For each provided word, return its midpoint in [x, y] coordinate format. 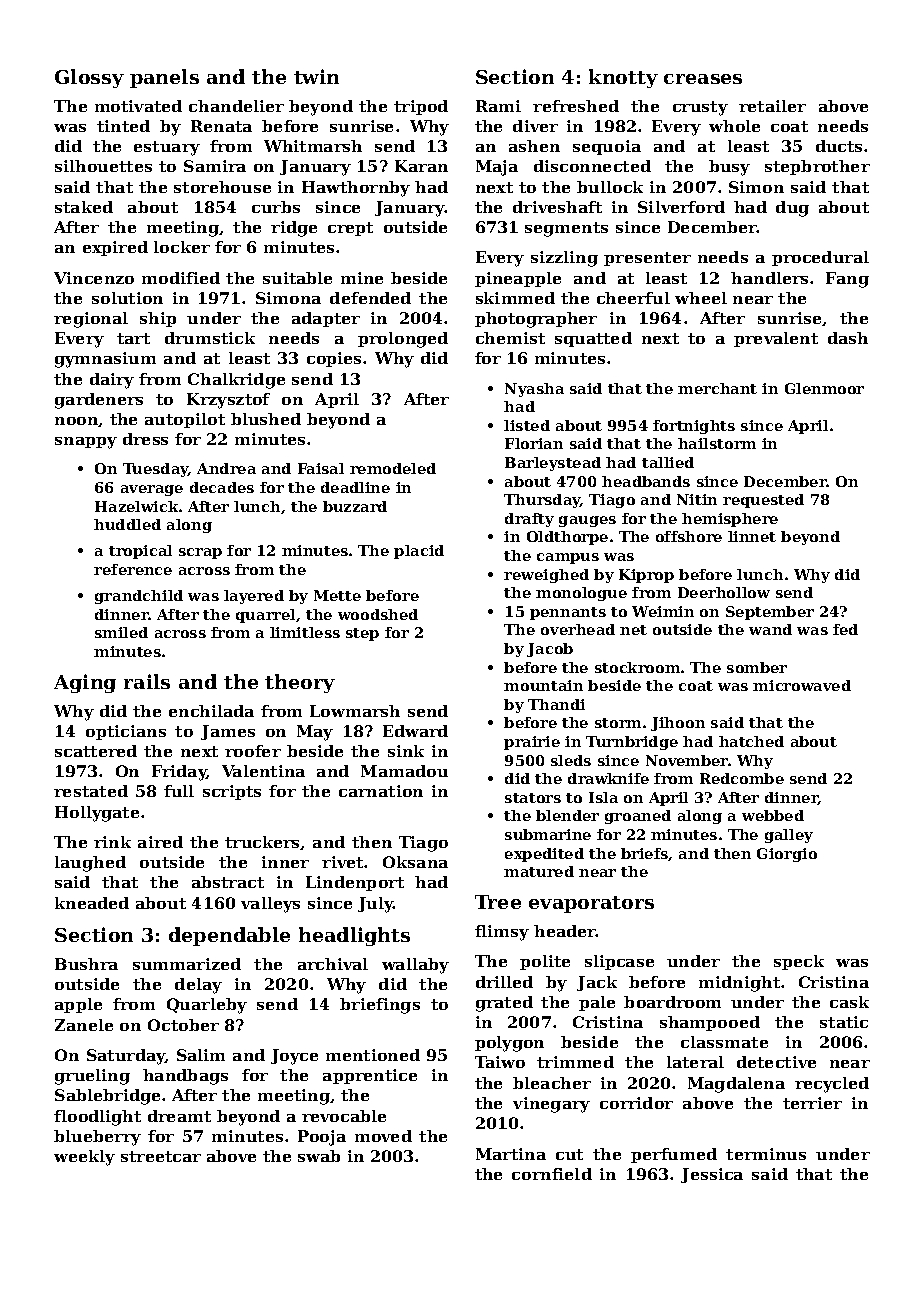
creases [703, 79]
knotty [623, 78]
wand [770, 629]
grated [504, 1004]
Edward [415, 731]
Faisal [321, 468]
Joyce [294, 1057]
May [315, 733]
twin [316, 76]
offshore [689, 536]
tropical [140, 552]
